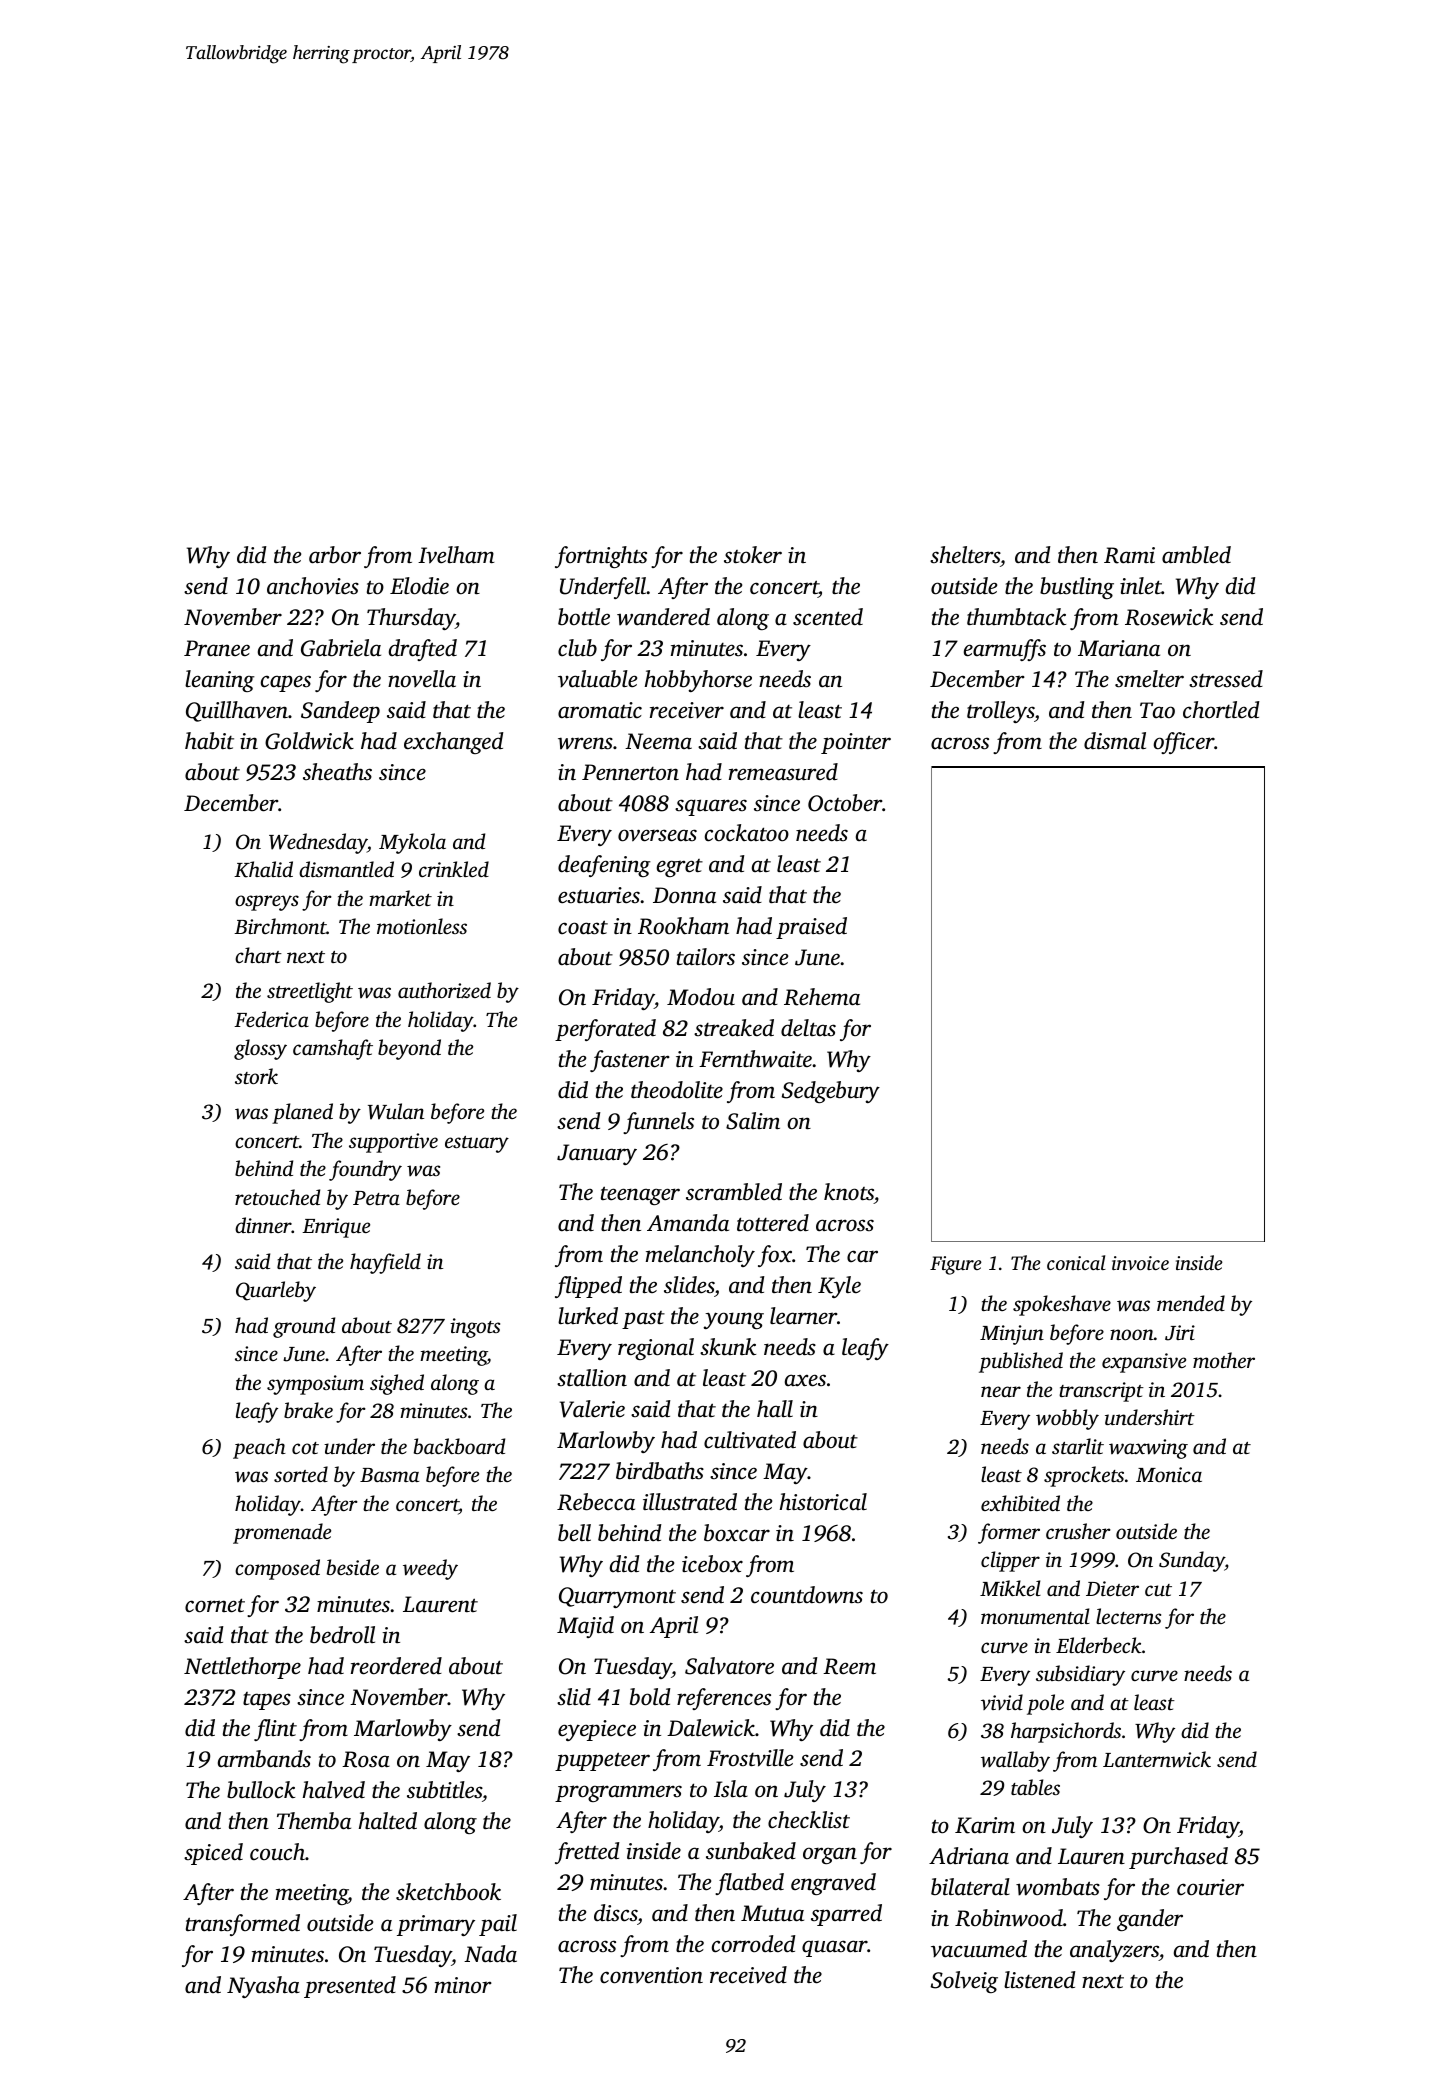 The width and height of the screenshot is (1450, 2100). I want to click on composed, so click(277, 1569).
